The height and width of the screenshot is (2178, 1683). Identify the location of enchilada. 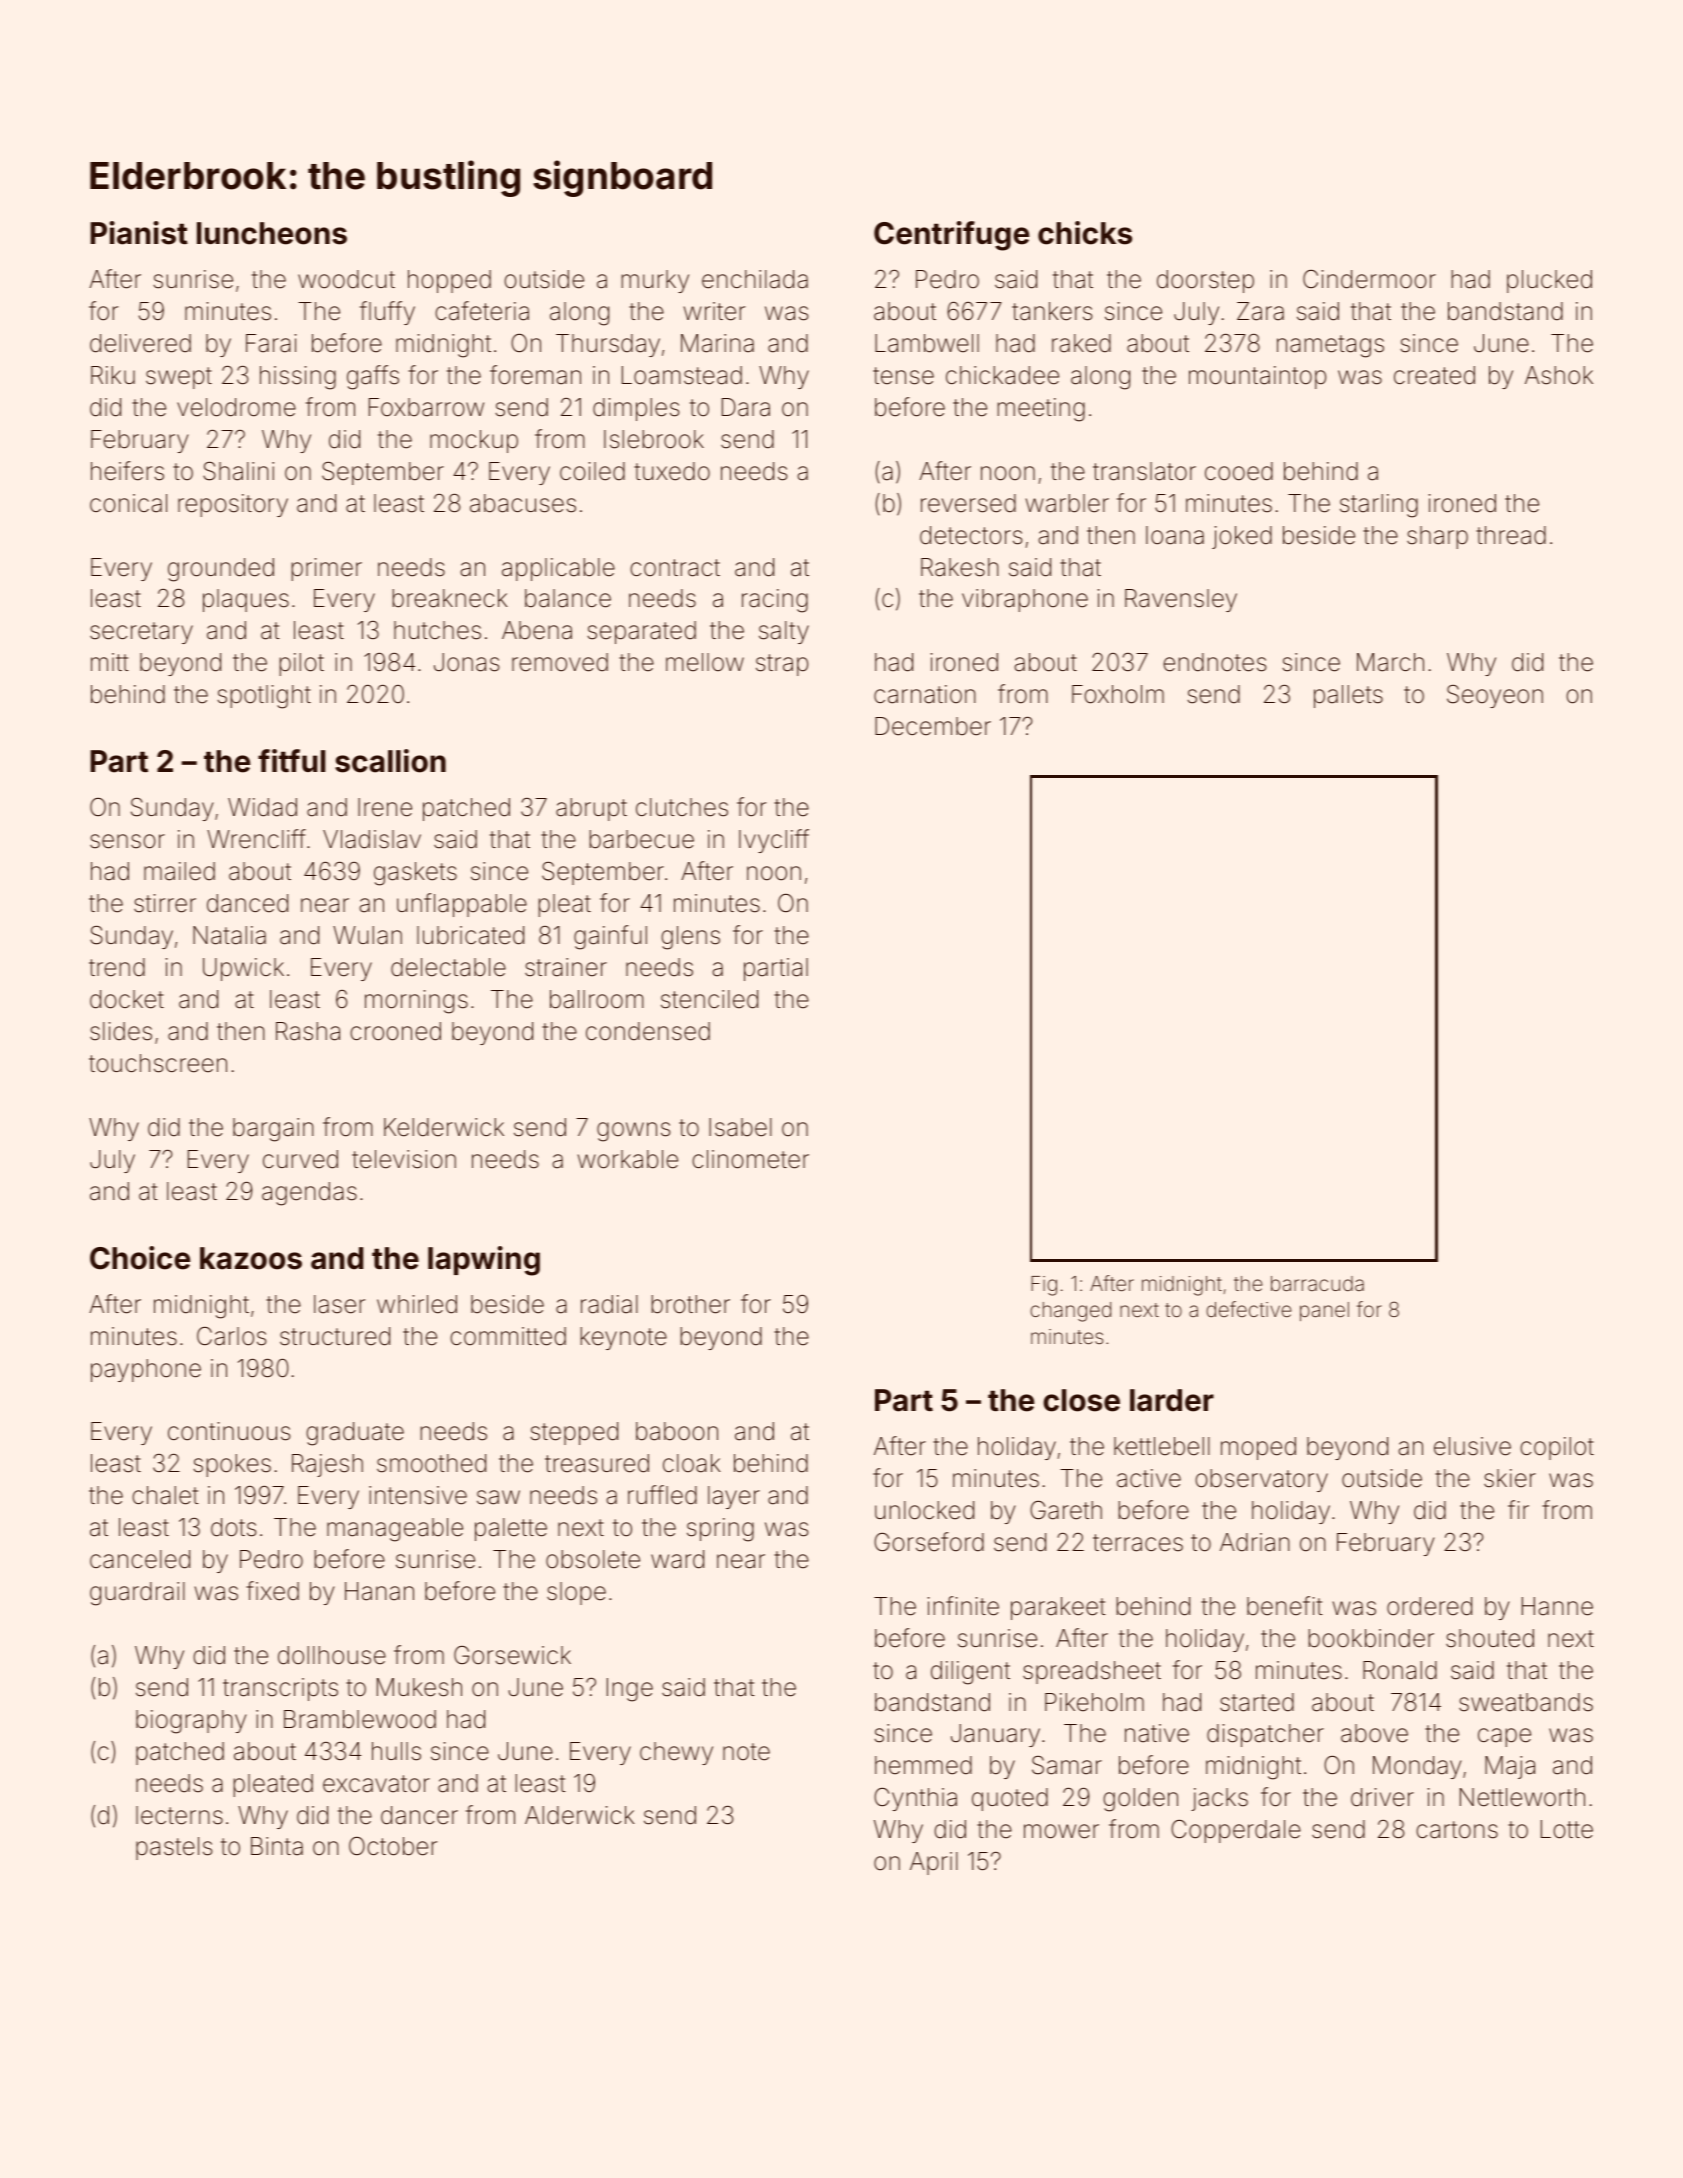
(755, 279).
